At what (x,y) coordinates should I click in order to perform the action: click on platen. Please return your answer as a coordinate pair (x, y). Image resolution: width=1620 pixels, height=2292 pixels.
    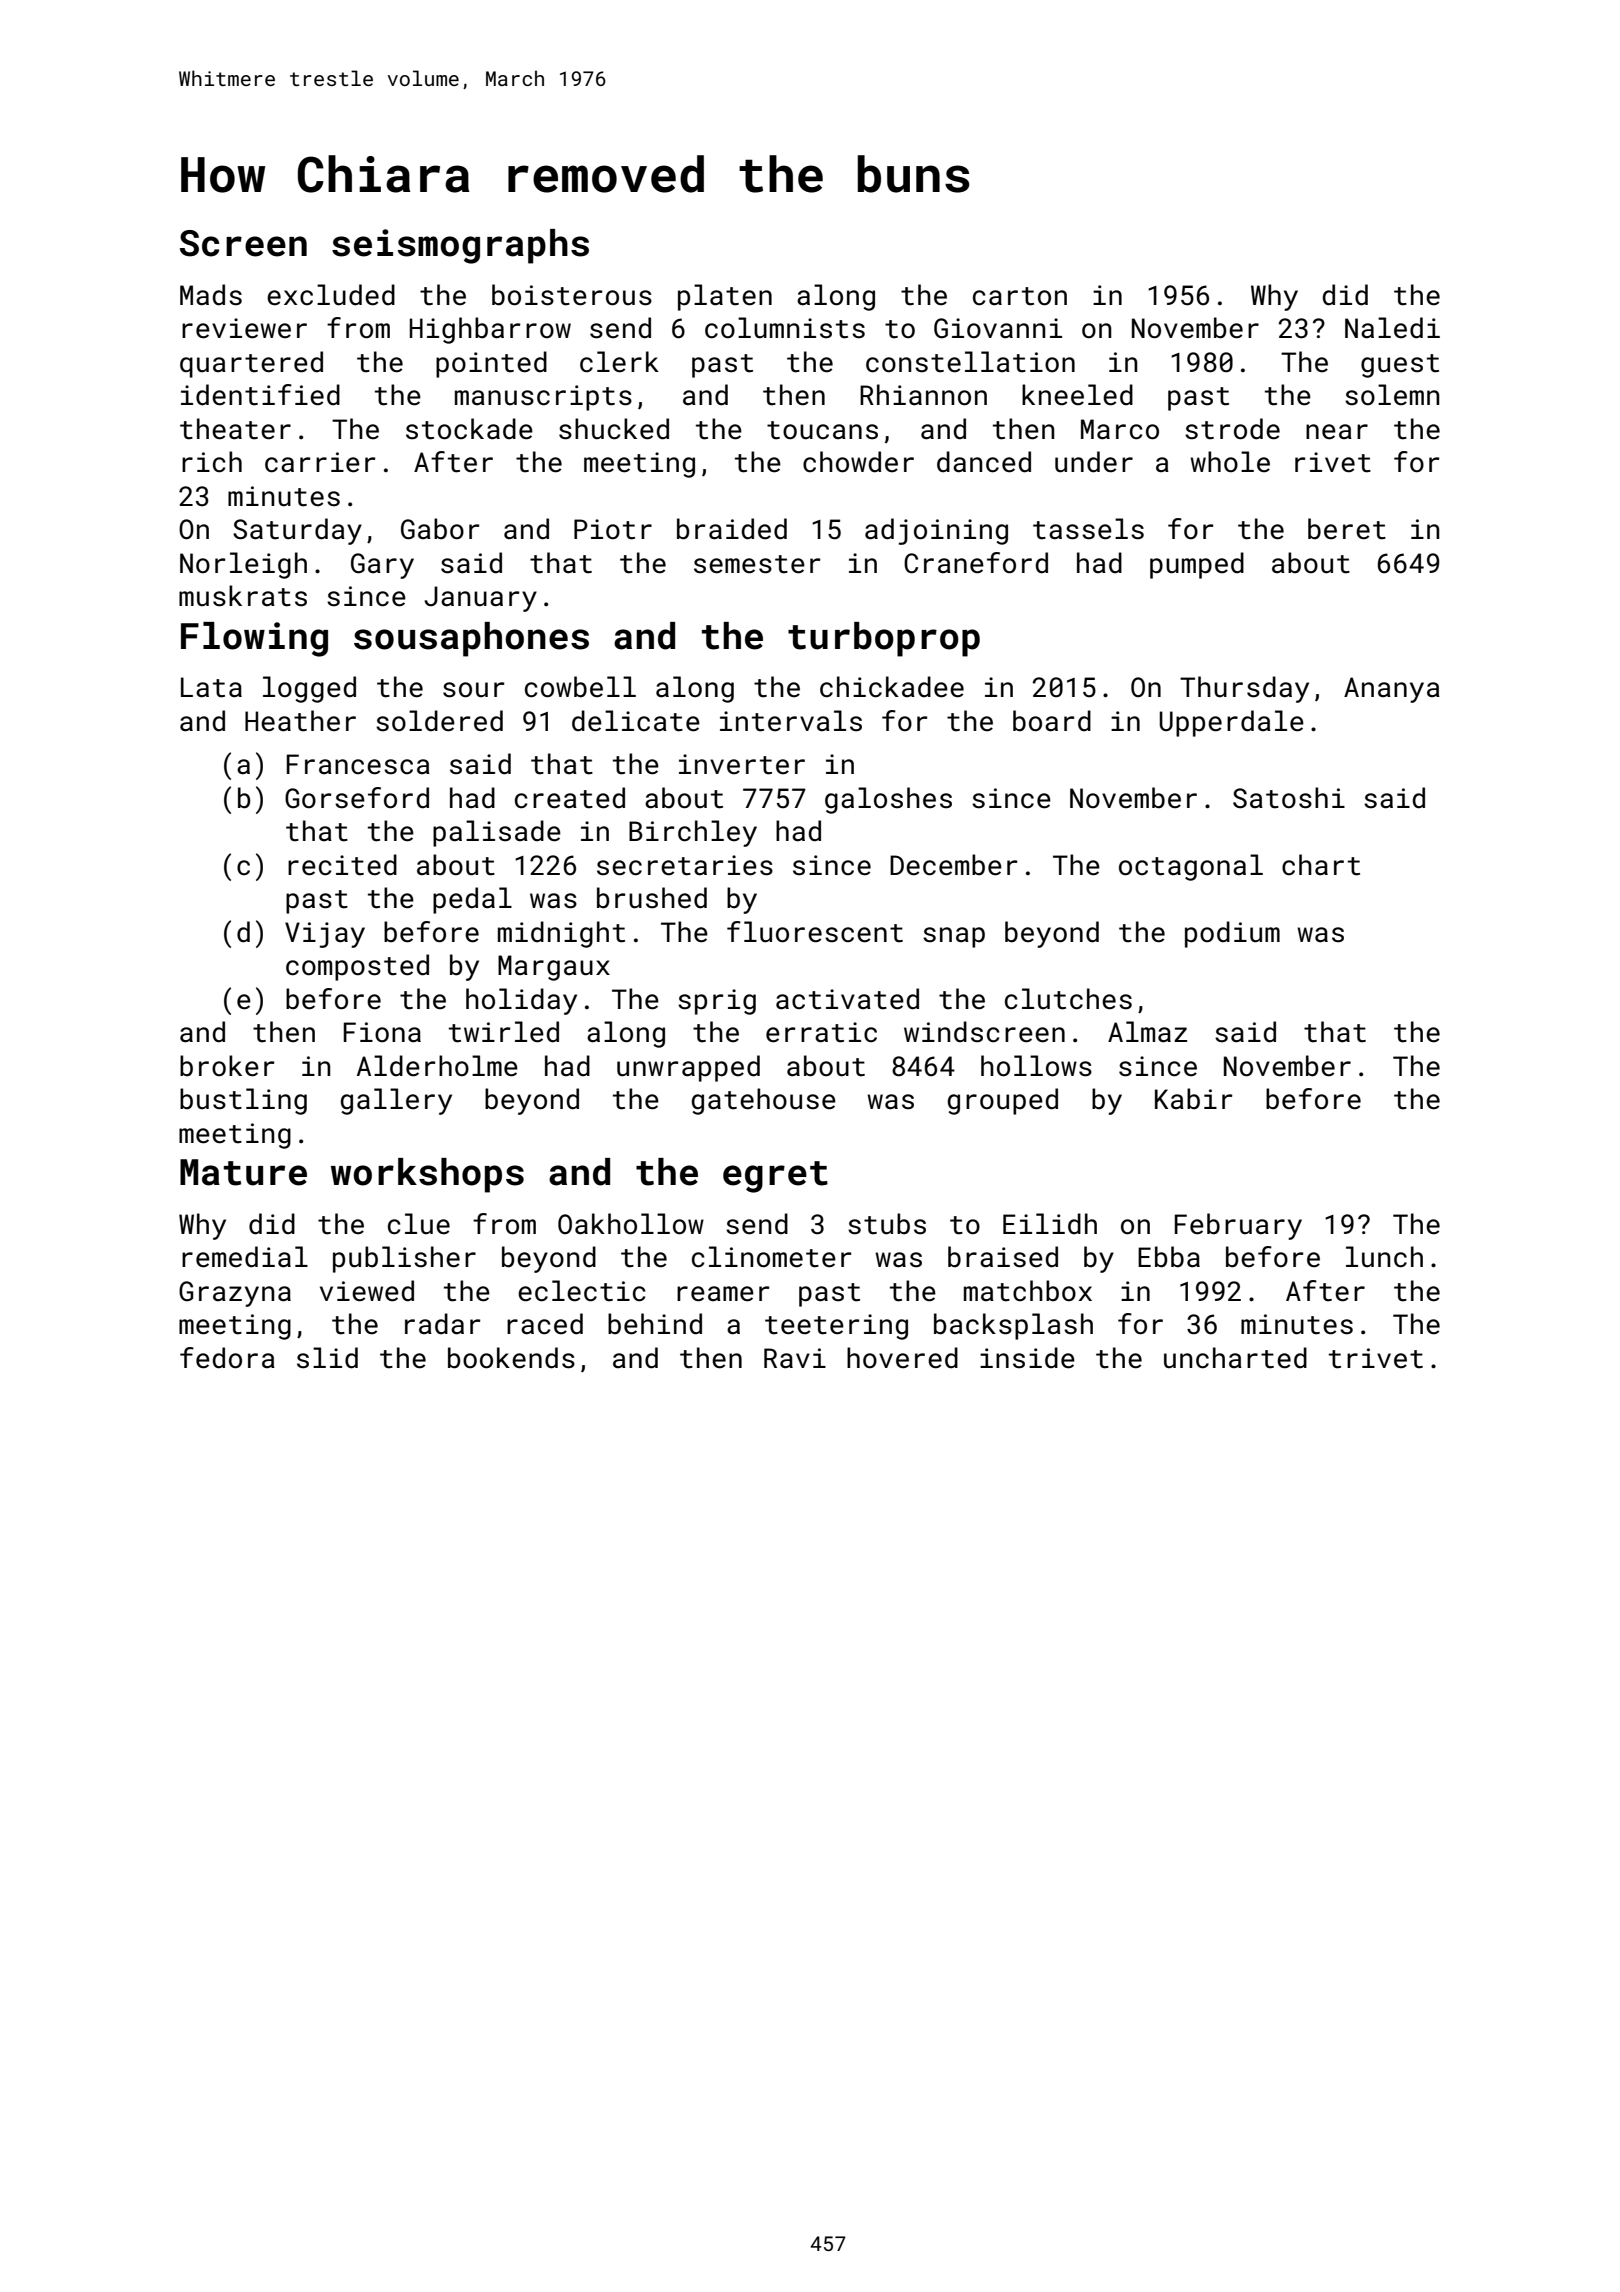
    Looking at the image, I should click on (725, 297).
